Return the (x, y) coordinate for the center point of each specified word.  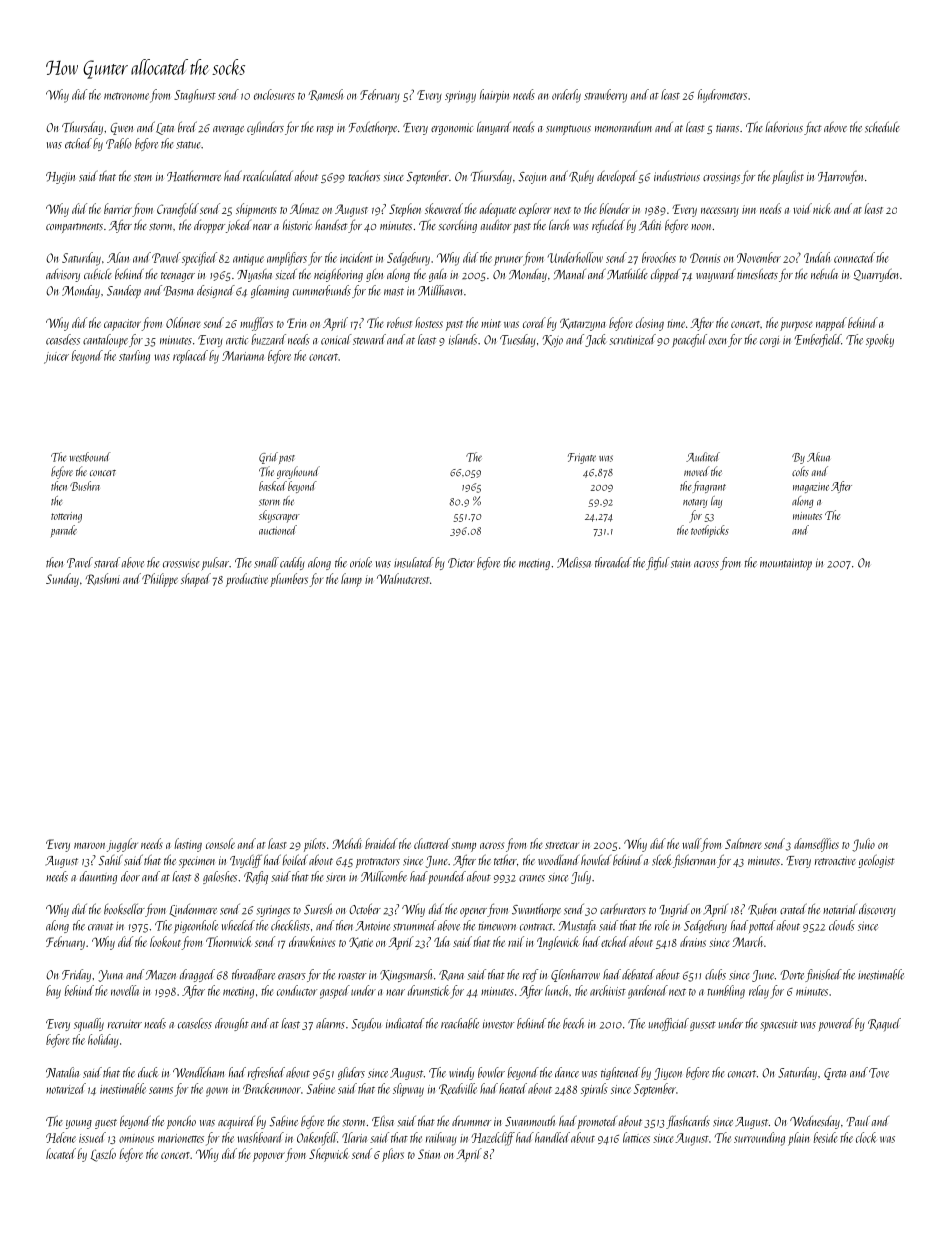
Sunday (62, 580)
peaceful (689, 340)
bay (53, 992)
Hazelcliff (493, 1139)
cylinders (265, 128)
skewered (444, 208)
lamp (351, 580)
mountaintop (786, 564)
